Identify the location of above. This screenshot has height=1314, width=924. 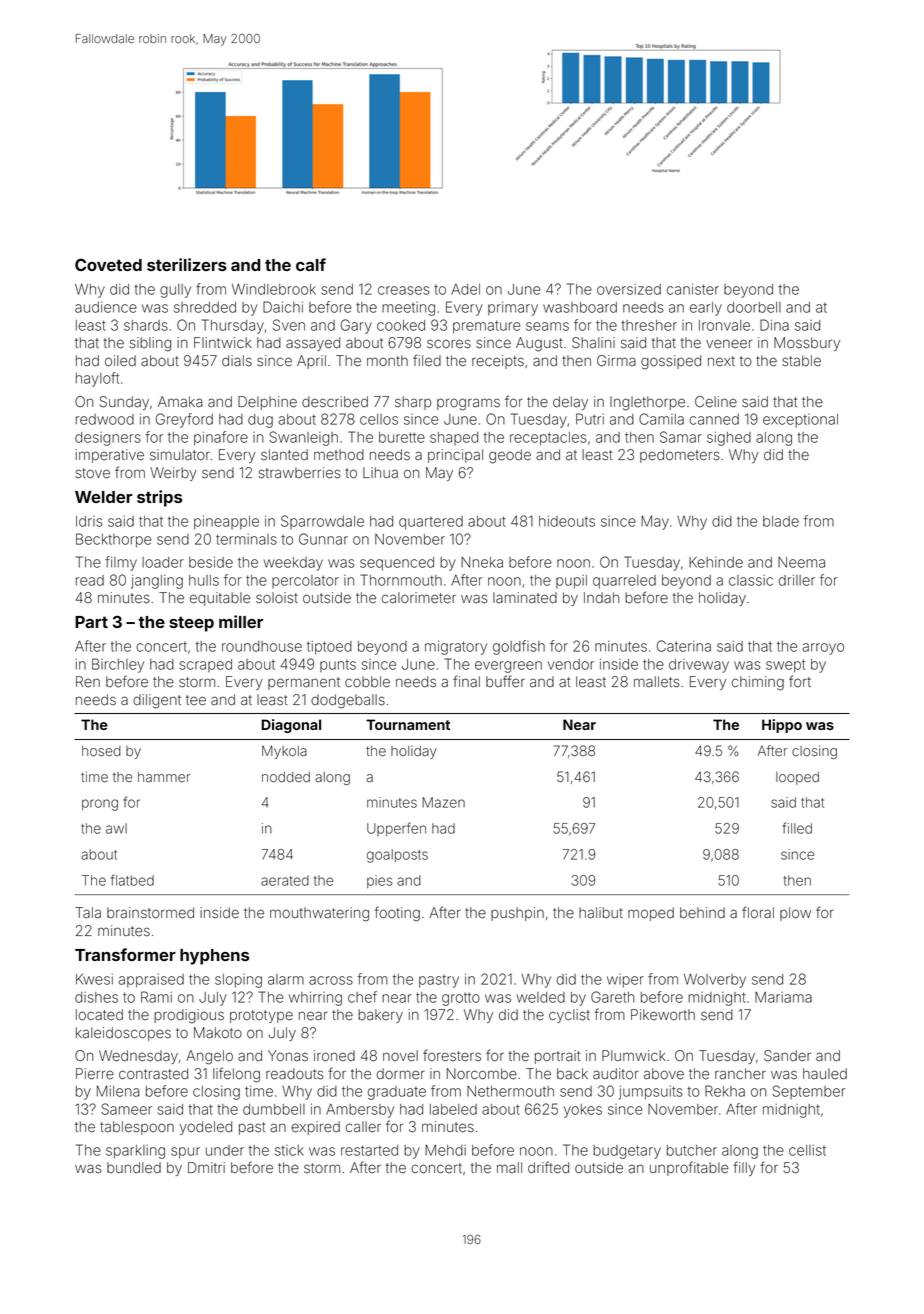
(664, 1074).
